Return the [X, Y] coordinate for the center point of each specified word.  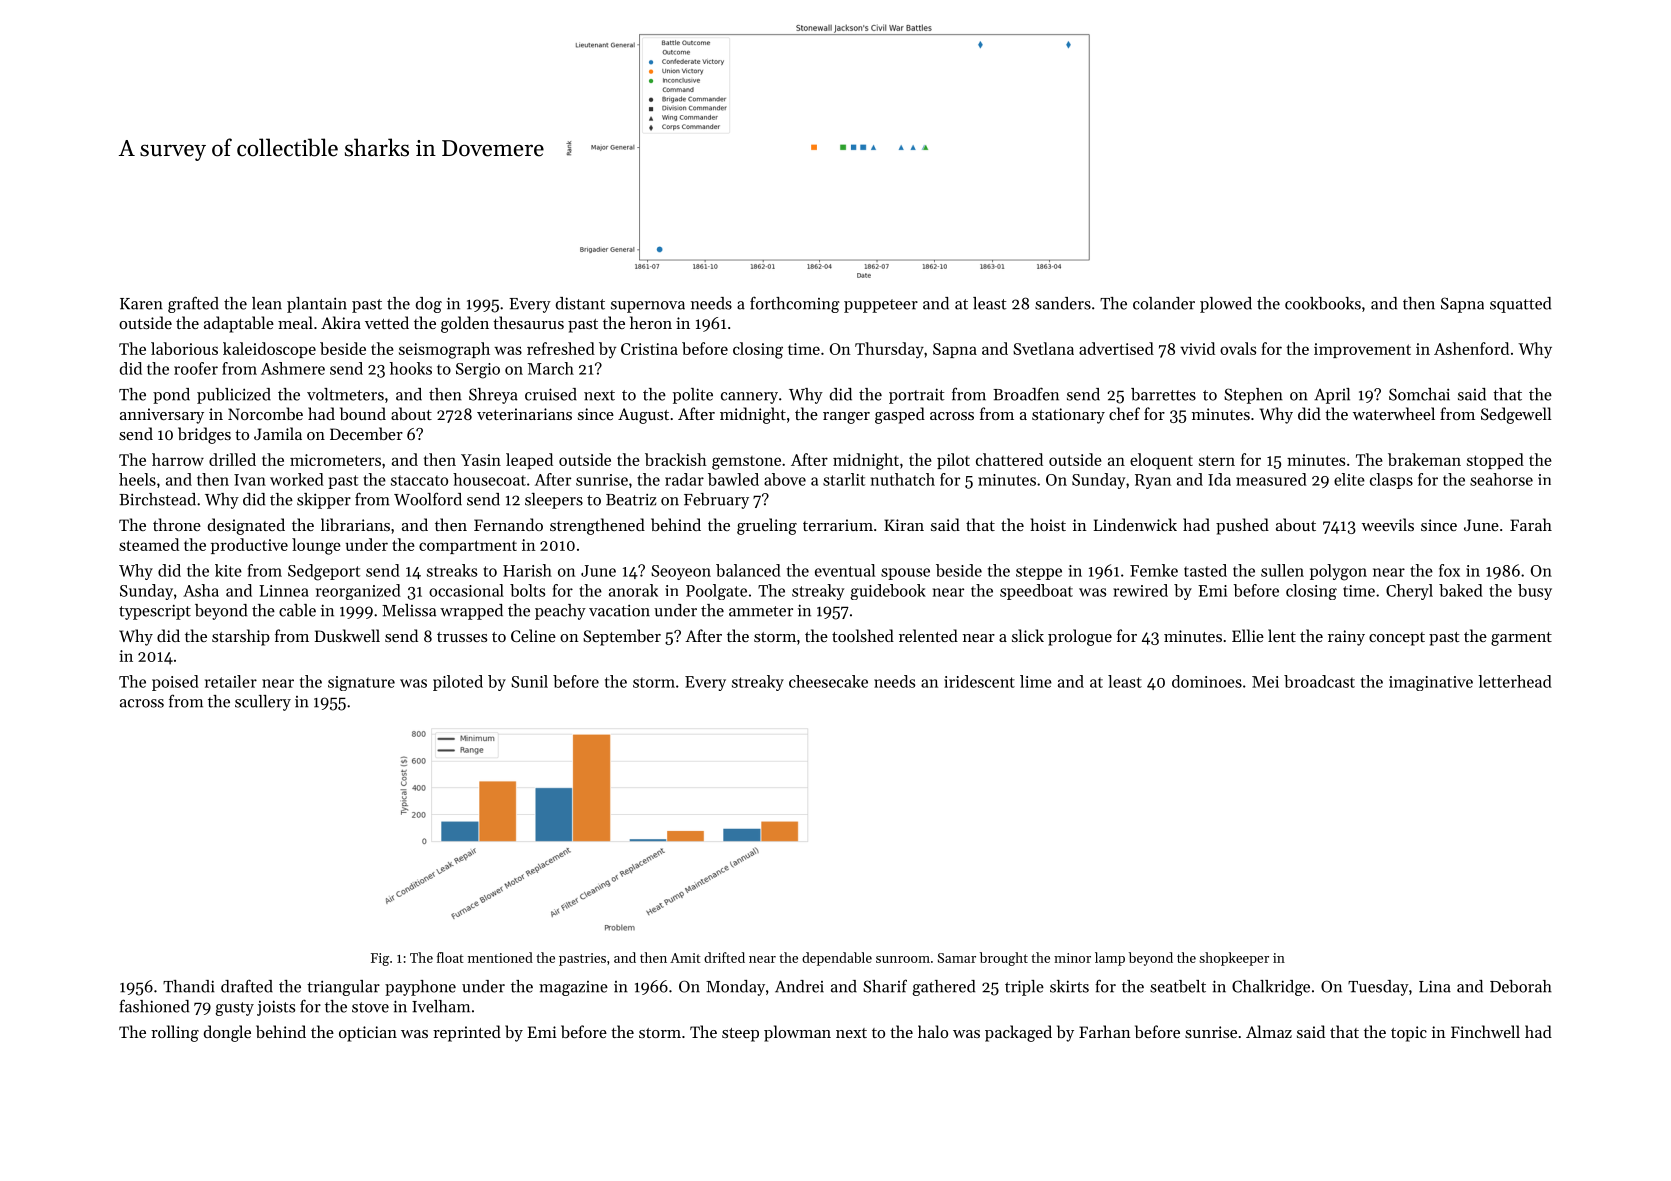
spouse [905, 574]
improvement [1362, 350]
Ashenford [1471, 348]
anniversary [162, 416]
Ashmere [293, 368]
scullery [263, 703]
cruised [551, 394]
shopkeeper [1234, 959]
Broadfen [1026, 394]
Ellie [1248, 635]
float [450, 957]
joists [276, 1008]
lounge [316, 546]
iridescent [979, 681]
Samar [957, 958]
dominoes [1207, 681]
